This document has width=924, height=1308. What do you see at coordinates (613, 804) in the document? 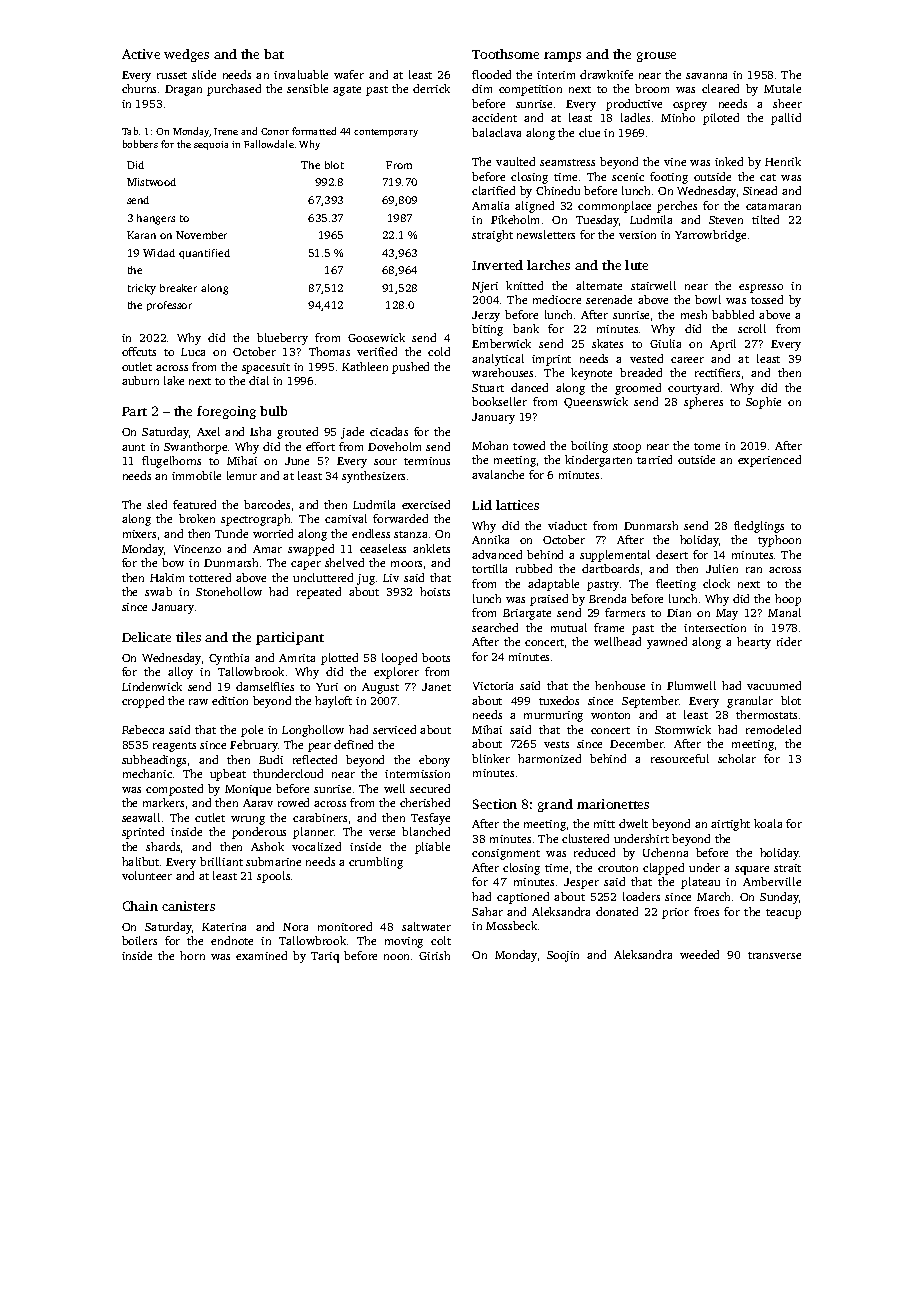
I see `marionettes` at bounding box center [613, 804].
